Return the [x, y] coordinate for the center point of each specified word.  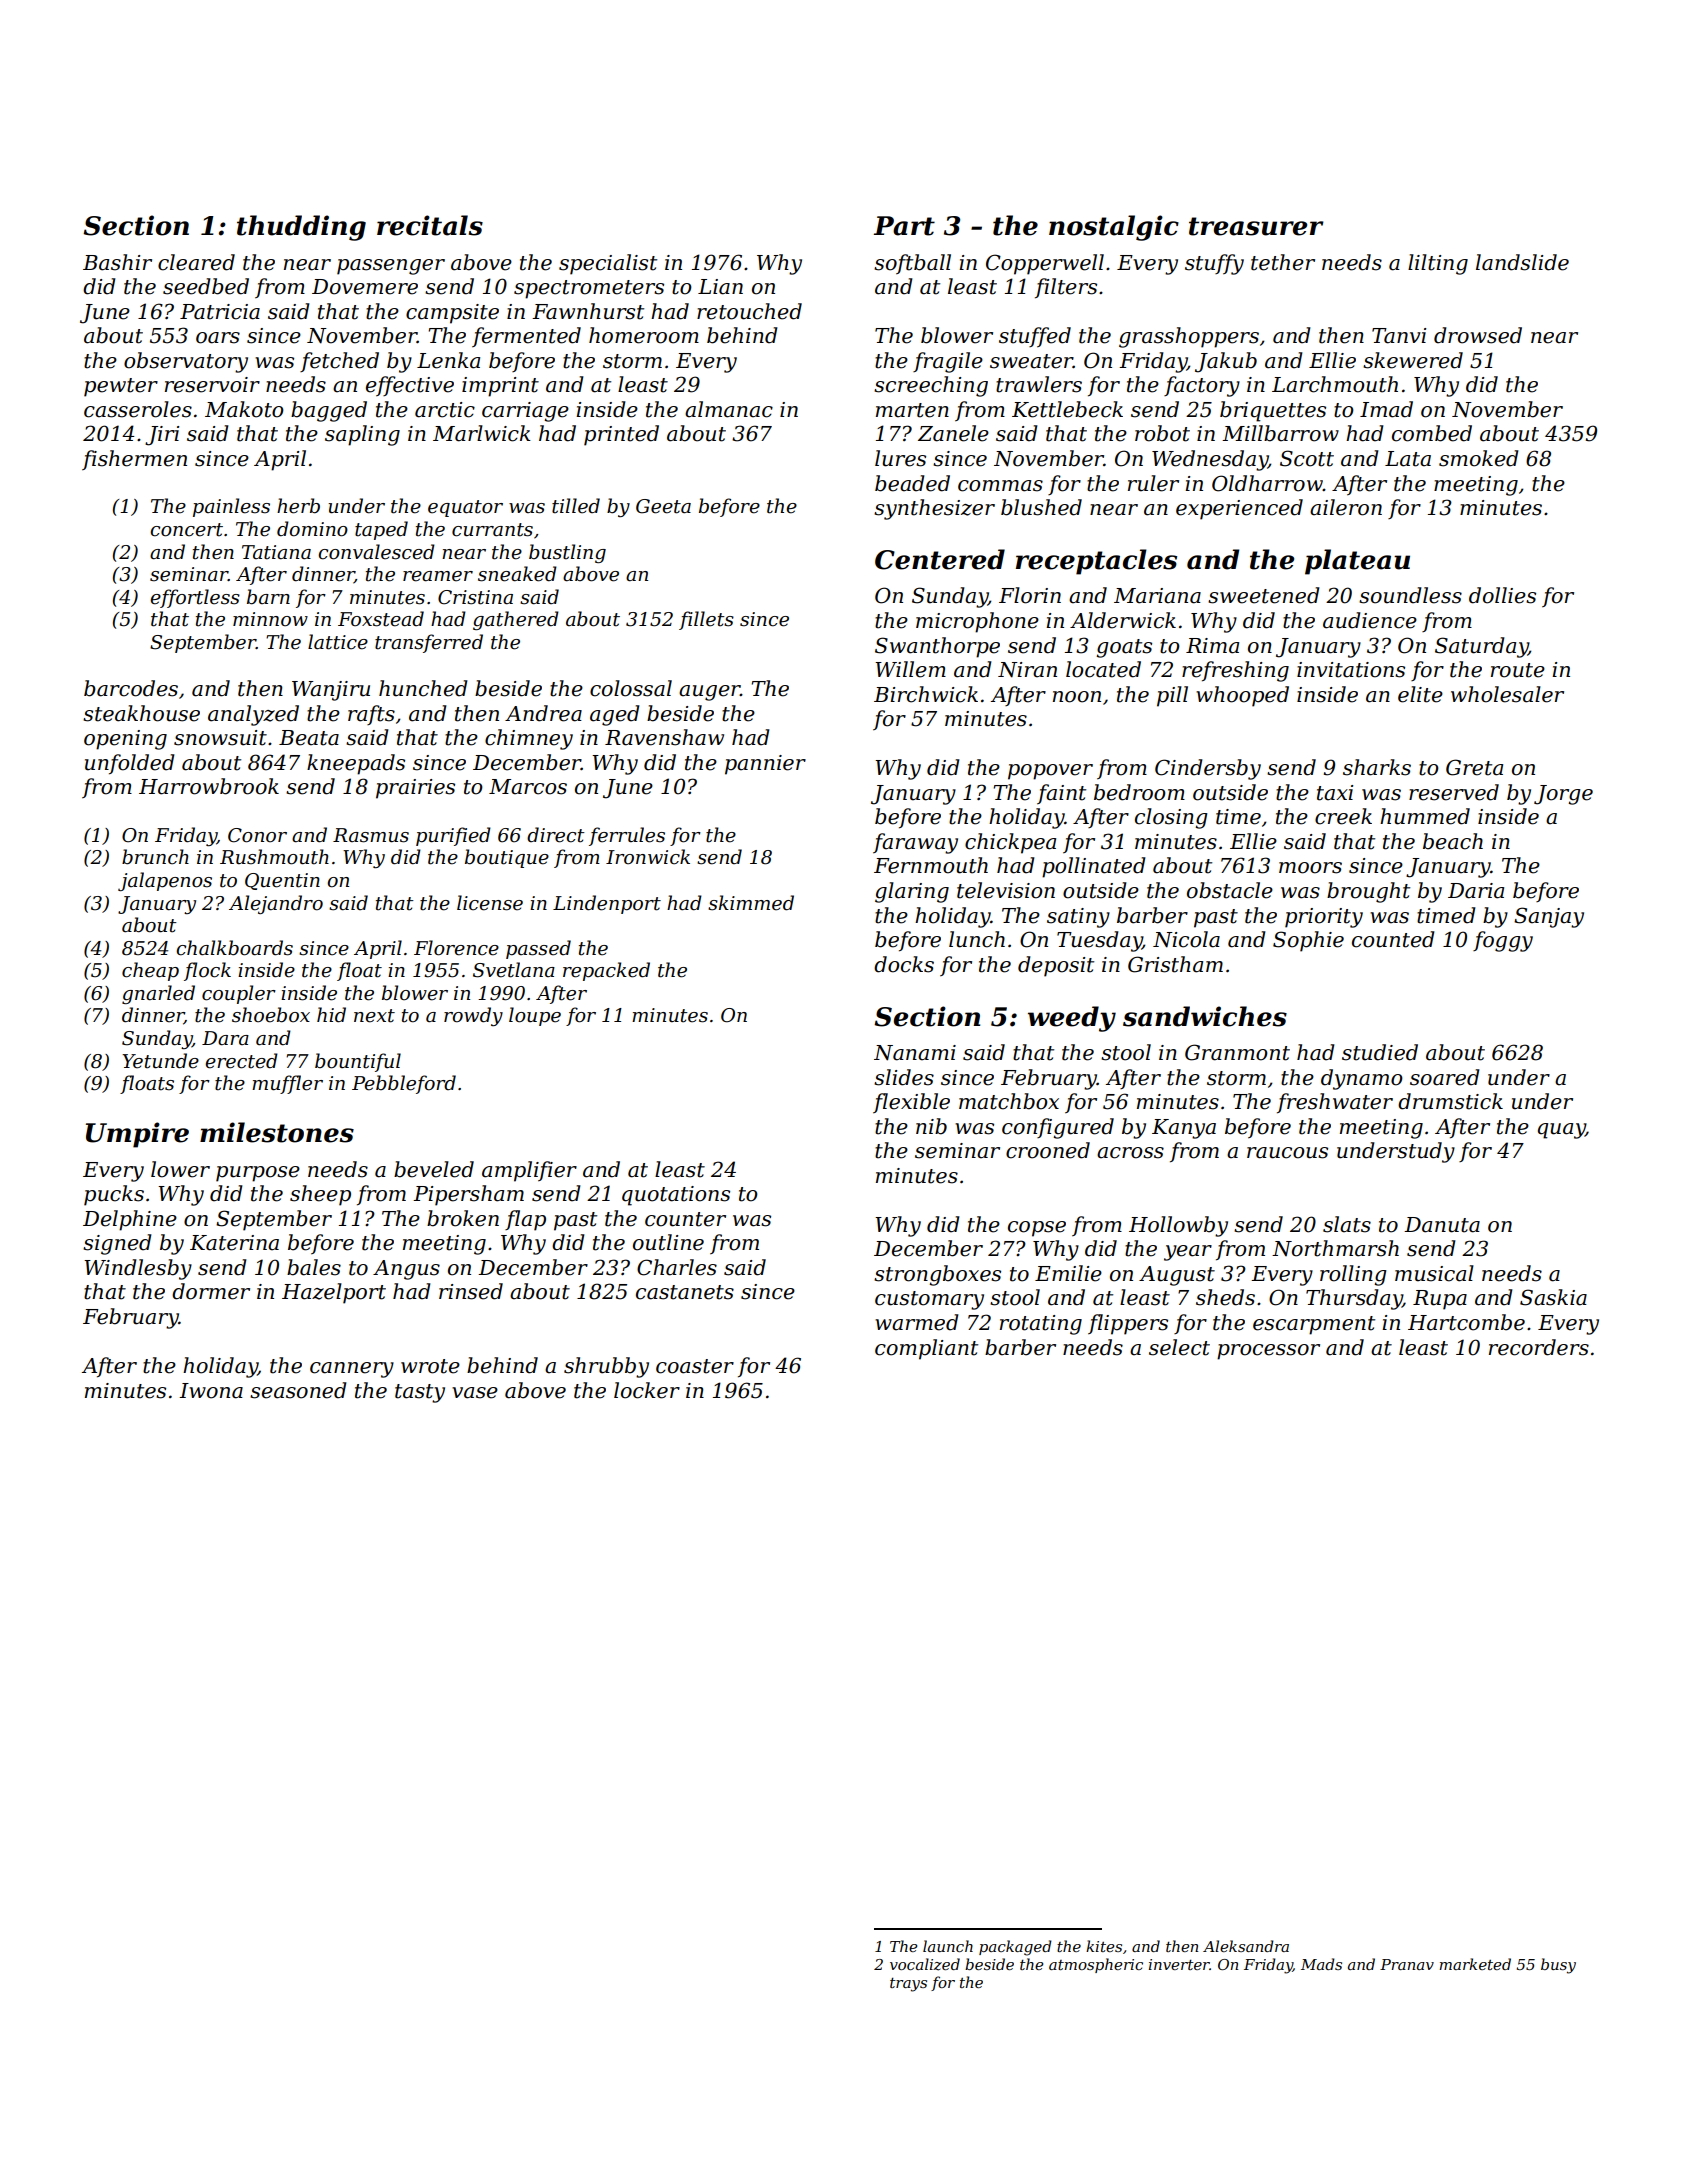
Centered [940, 559]
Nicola [1186, 939]
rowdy [473, 1016]
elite [1420, 694]
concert [186, 530]
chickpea [1010, 843]
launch [948, 1946]
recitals [430, 225]
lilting [1438, 264]
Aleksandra [1246, 1946]
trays [908, 1985]
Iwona [211, 1391]
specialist [608, 264]
